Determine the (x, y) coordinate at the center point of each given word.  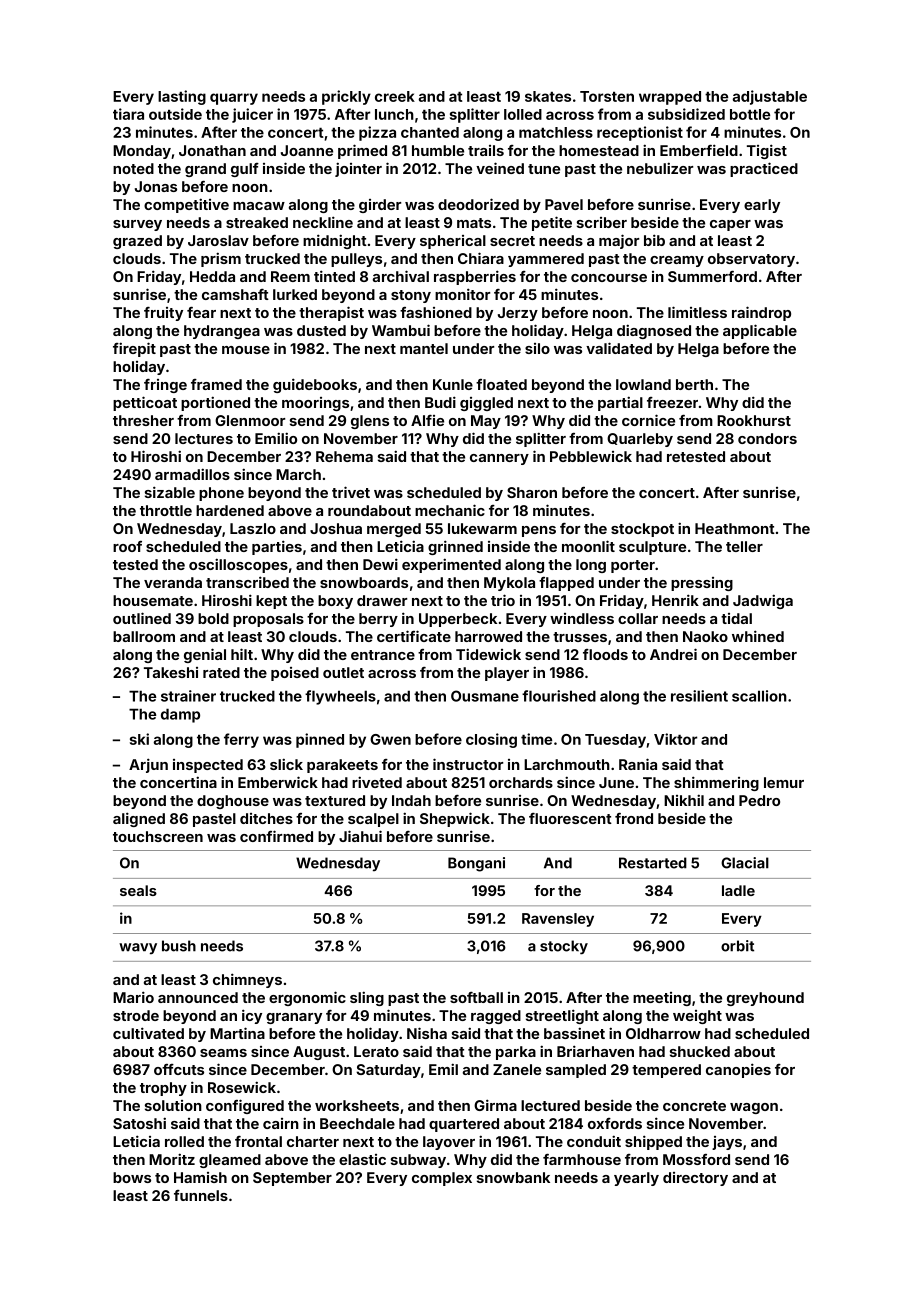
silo (537, 348)
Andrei (673, 654)
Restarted (653, 863)
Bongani (476, 864)
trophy (163, 1089)
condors (767, 438)
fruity (163, 314)
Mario (133, 997)
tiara (128, 114)
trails (486, 150)
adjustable (770, 97)
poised (295, 674)
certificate (414, 636)
